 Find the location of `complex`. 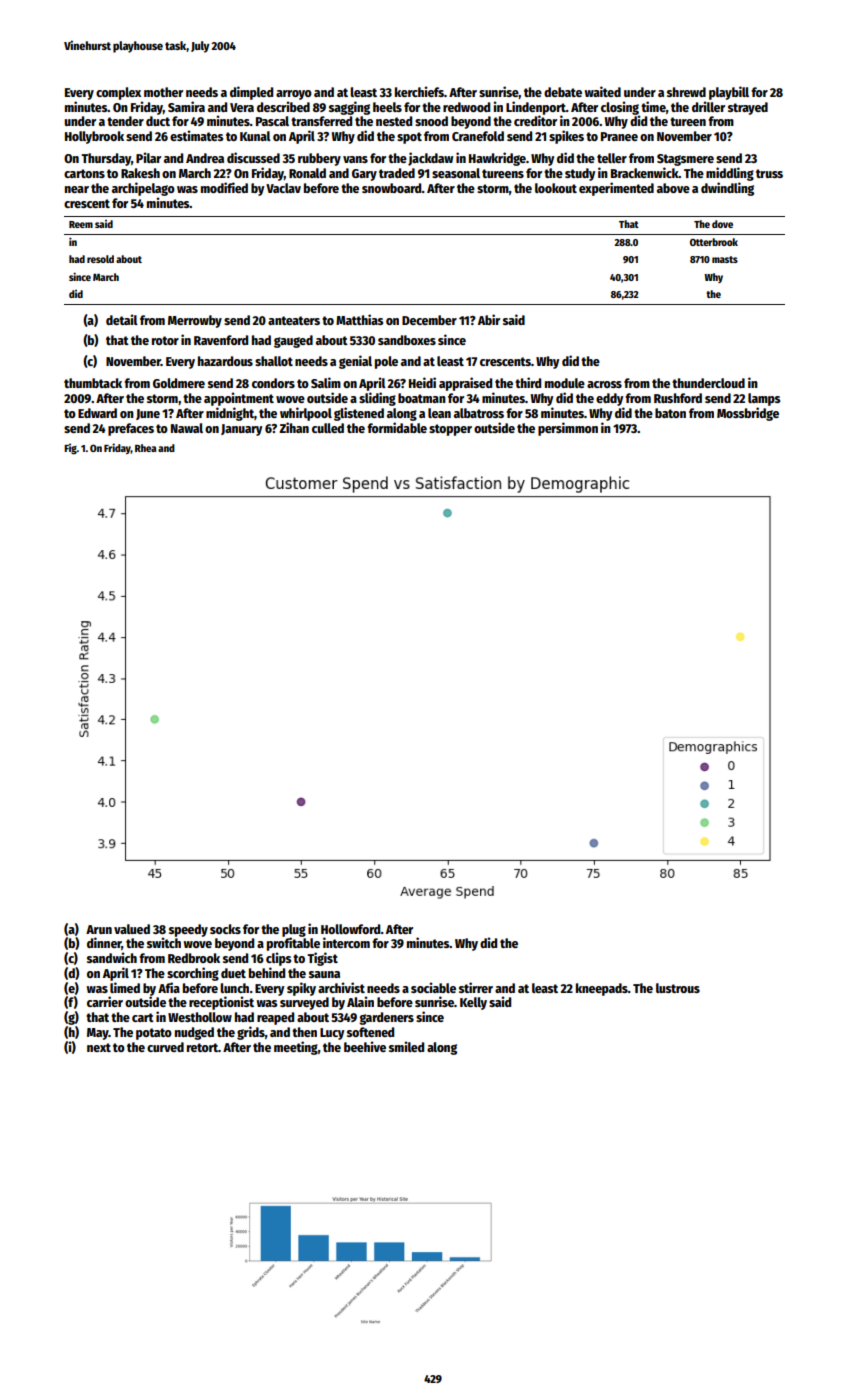

complex is located at coordinates (118, 93).
